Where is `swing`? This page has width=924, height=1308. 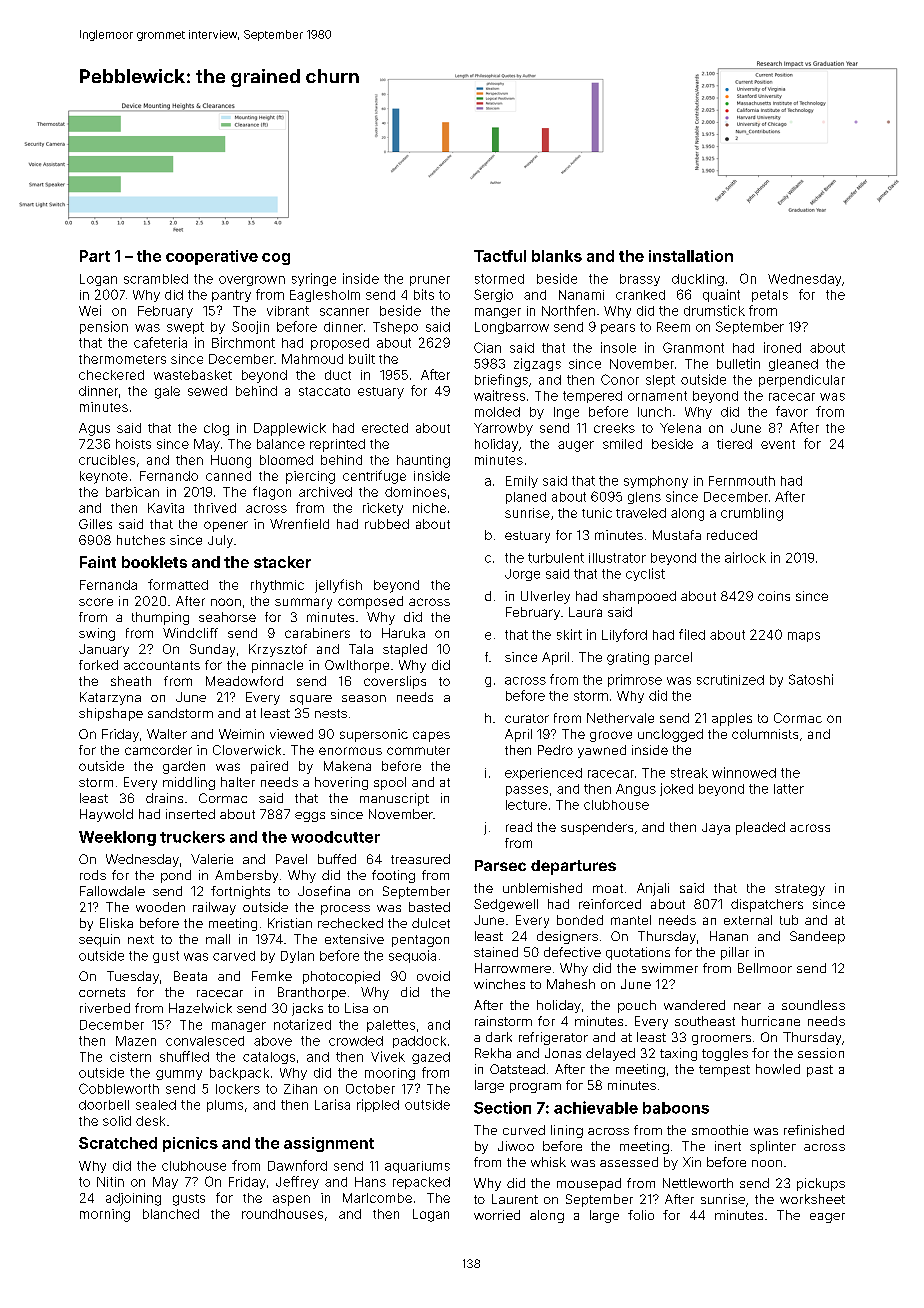 swing is located at coordinates (97, 634).
